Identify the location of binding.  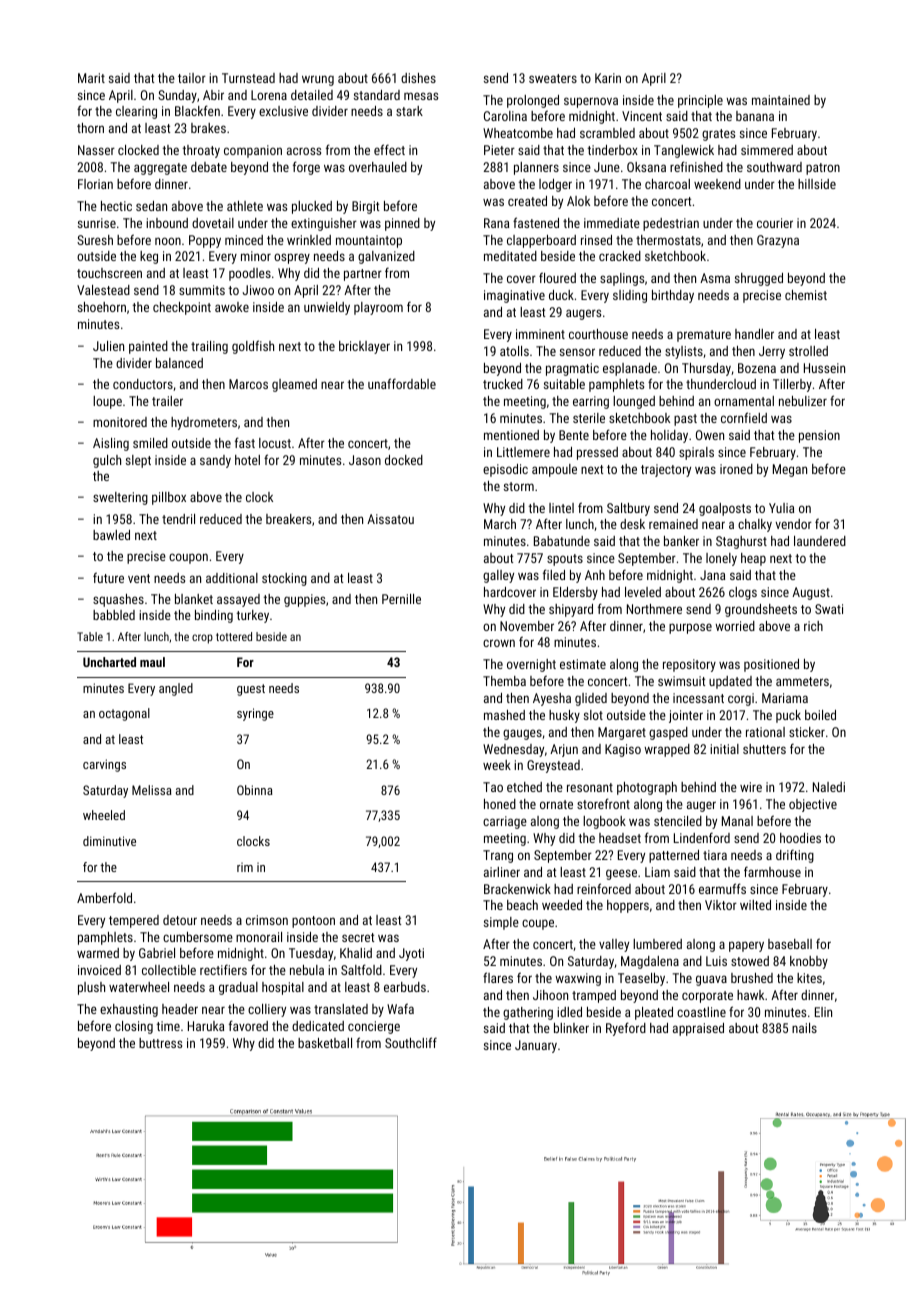
(214, 616).
